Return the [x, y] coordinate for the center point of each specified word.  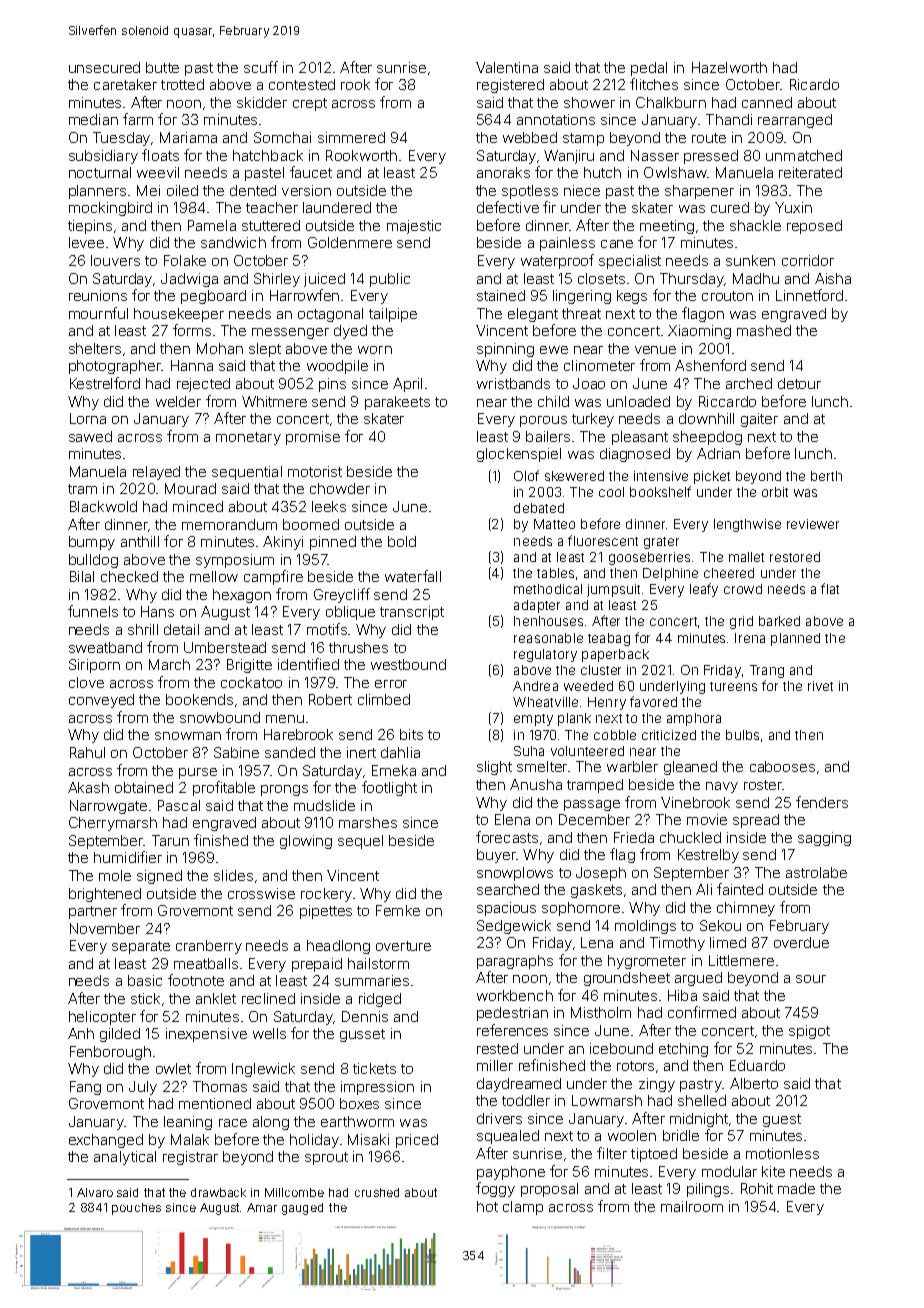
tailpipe [393, 315]
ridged [380, 1000]
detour [799, 383]
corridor [808, 260]
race [233, 1123]
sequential [247, 473]
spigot [809, 1032]
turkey [593, 420]
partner [93, 912]
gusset [362, 1035]
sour [811, 979]
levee [86, 242]
